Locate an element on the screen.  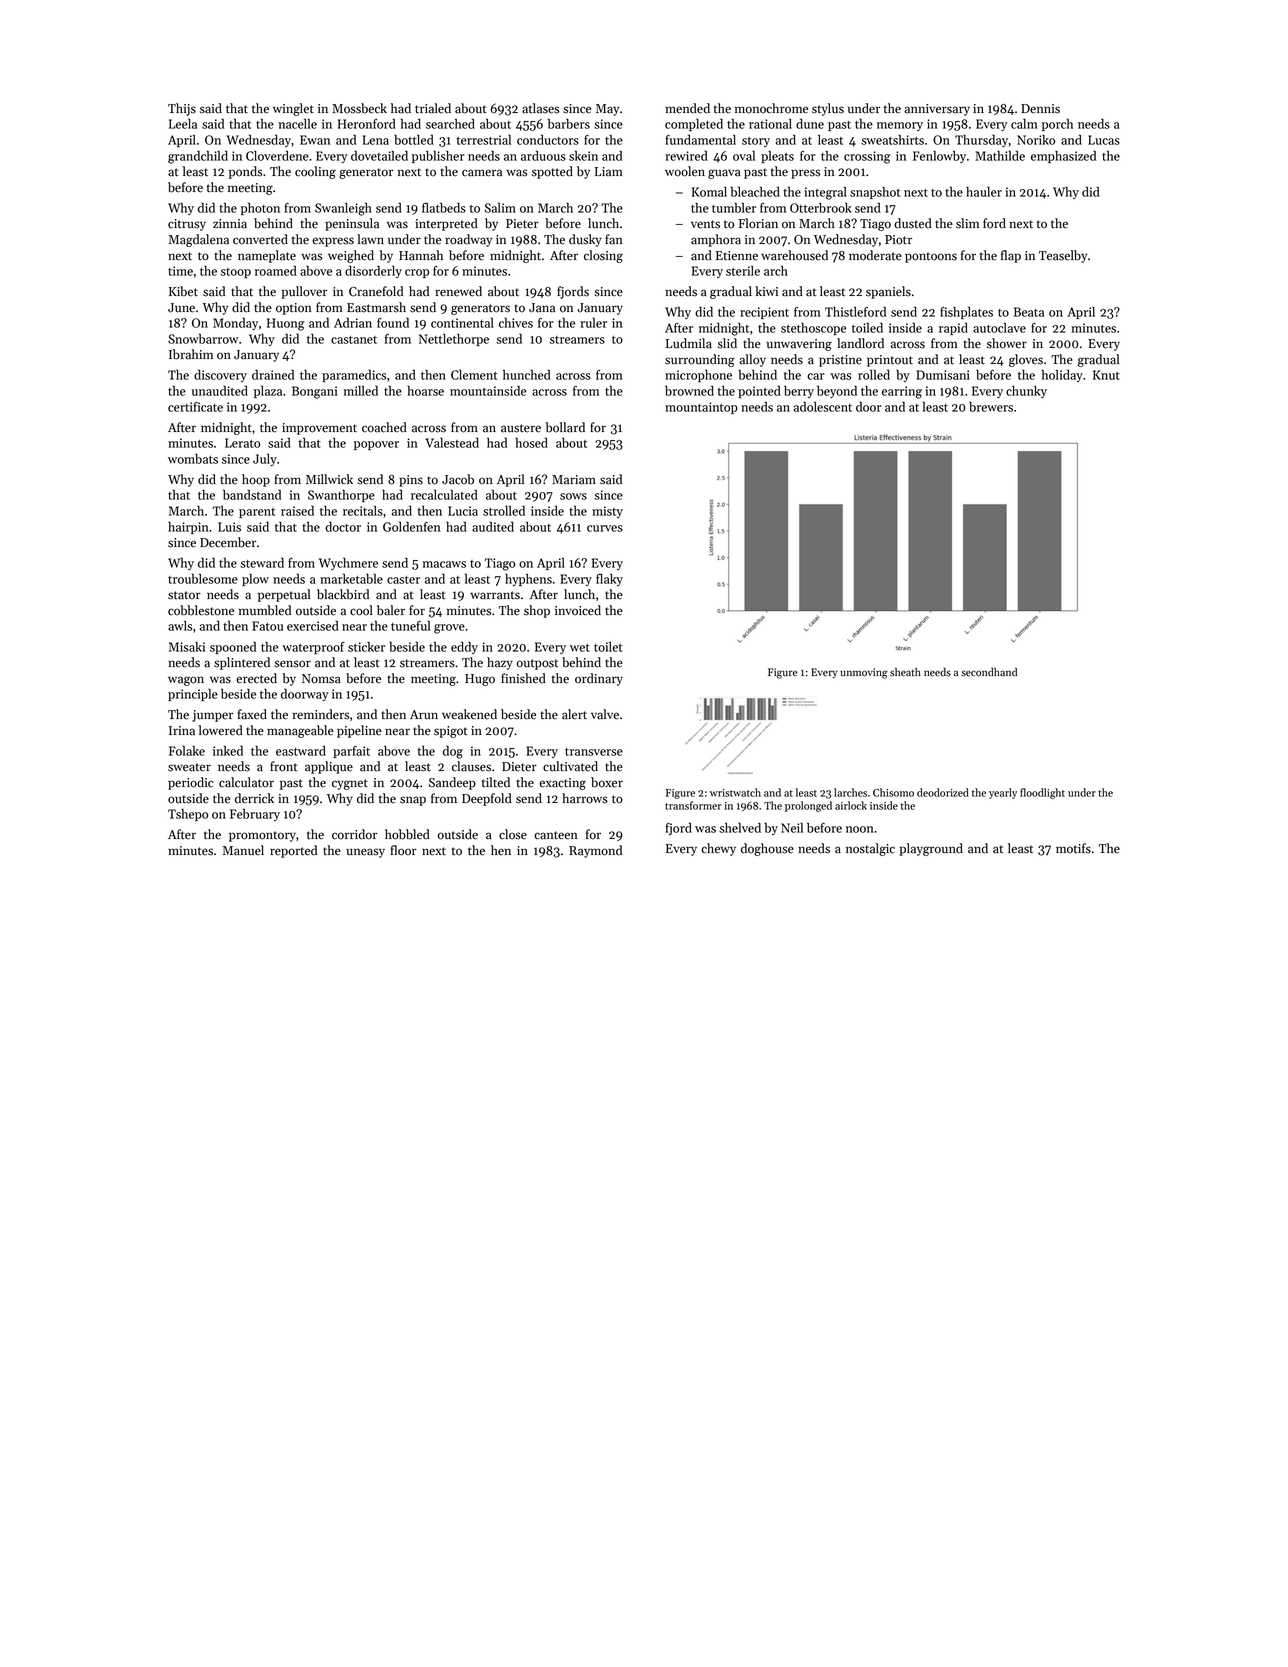
doghouse is located at coordinates (767, 849).
